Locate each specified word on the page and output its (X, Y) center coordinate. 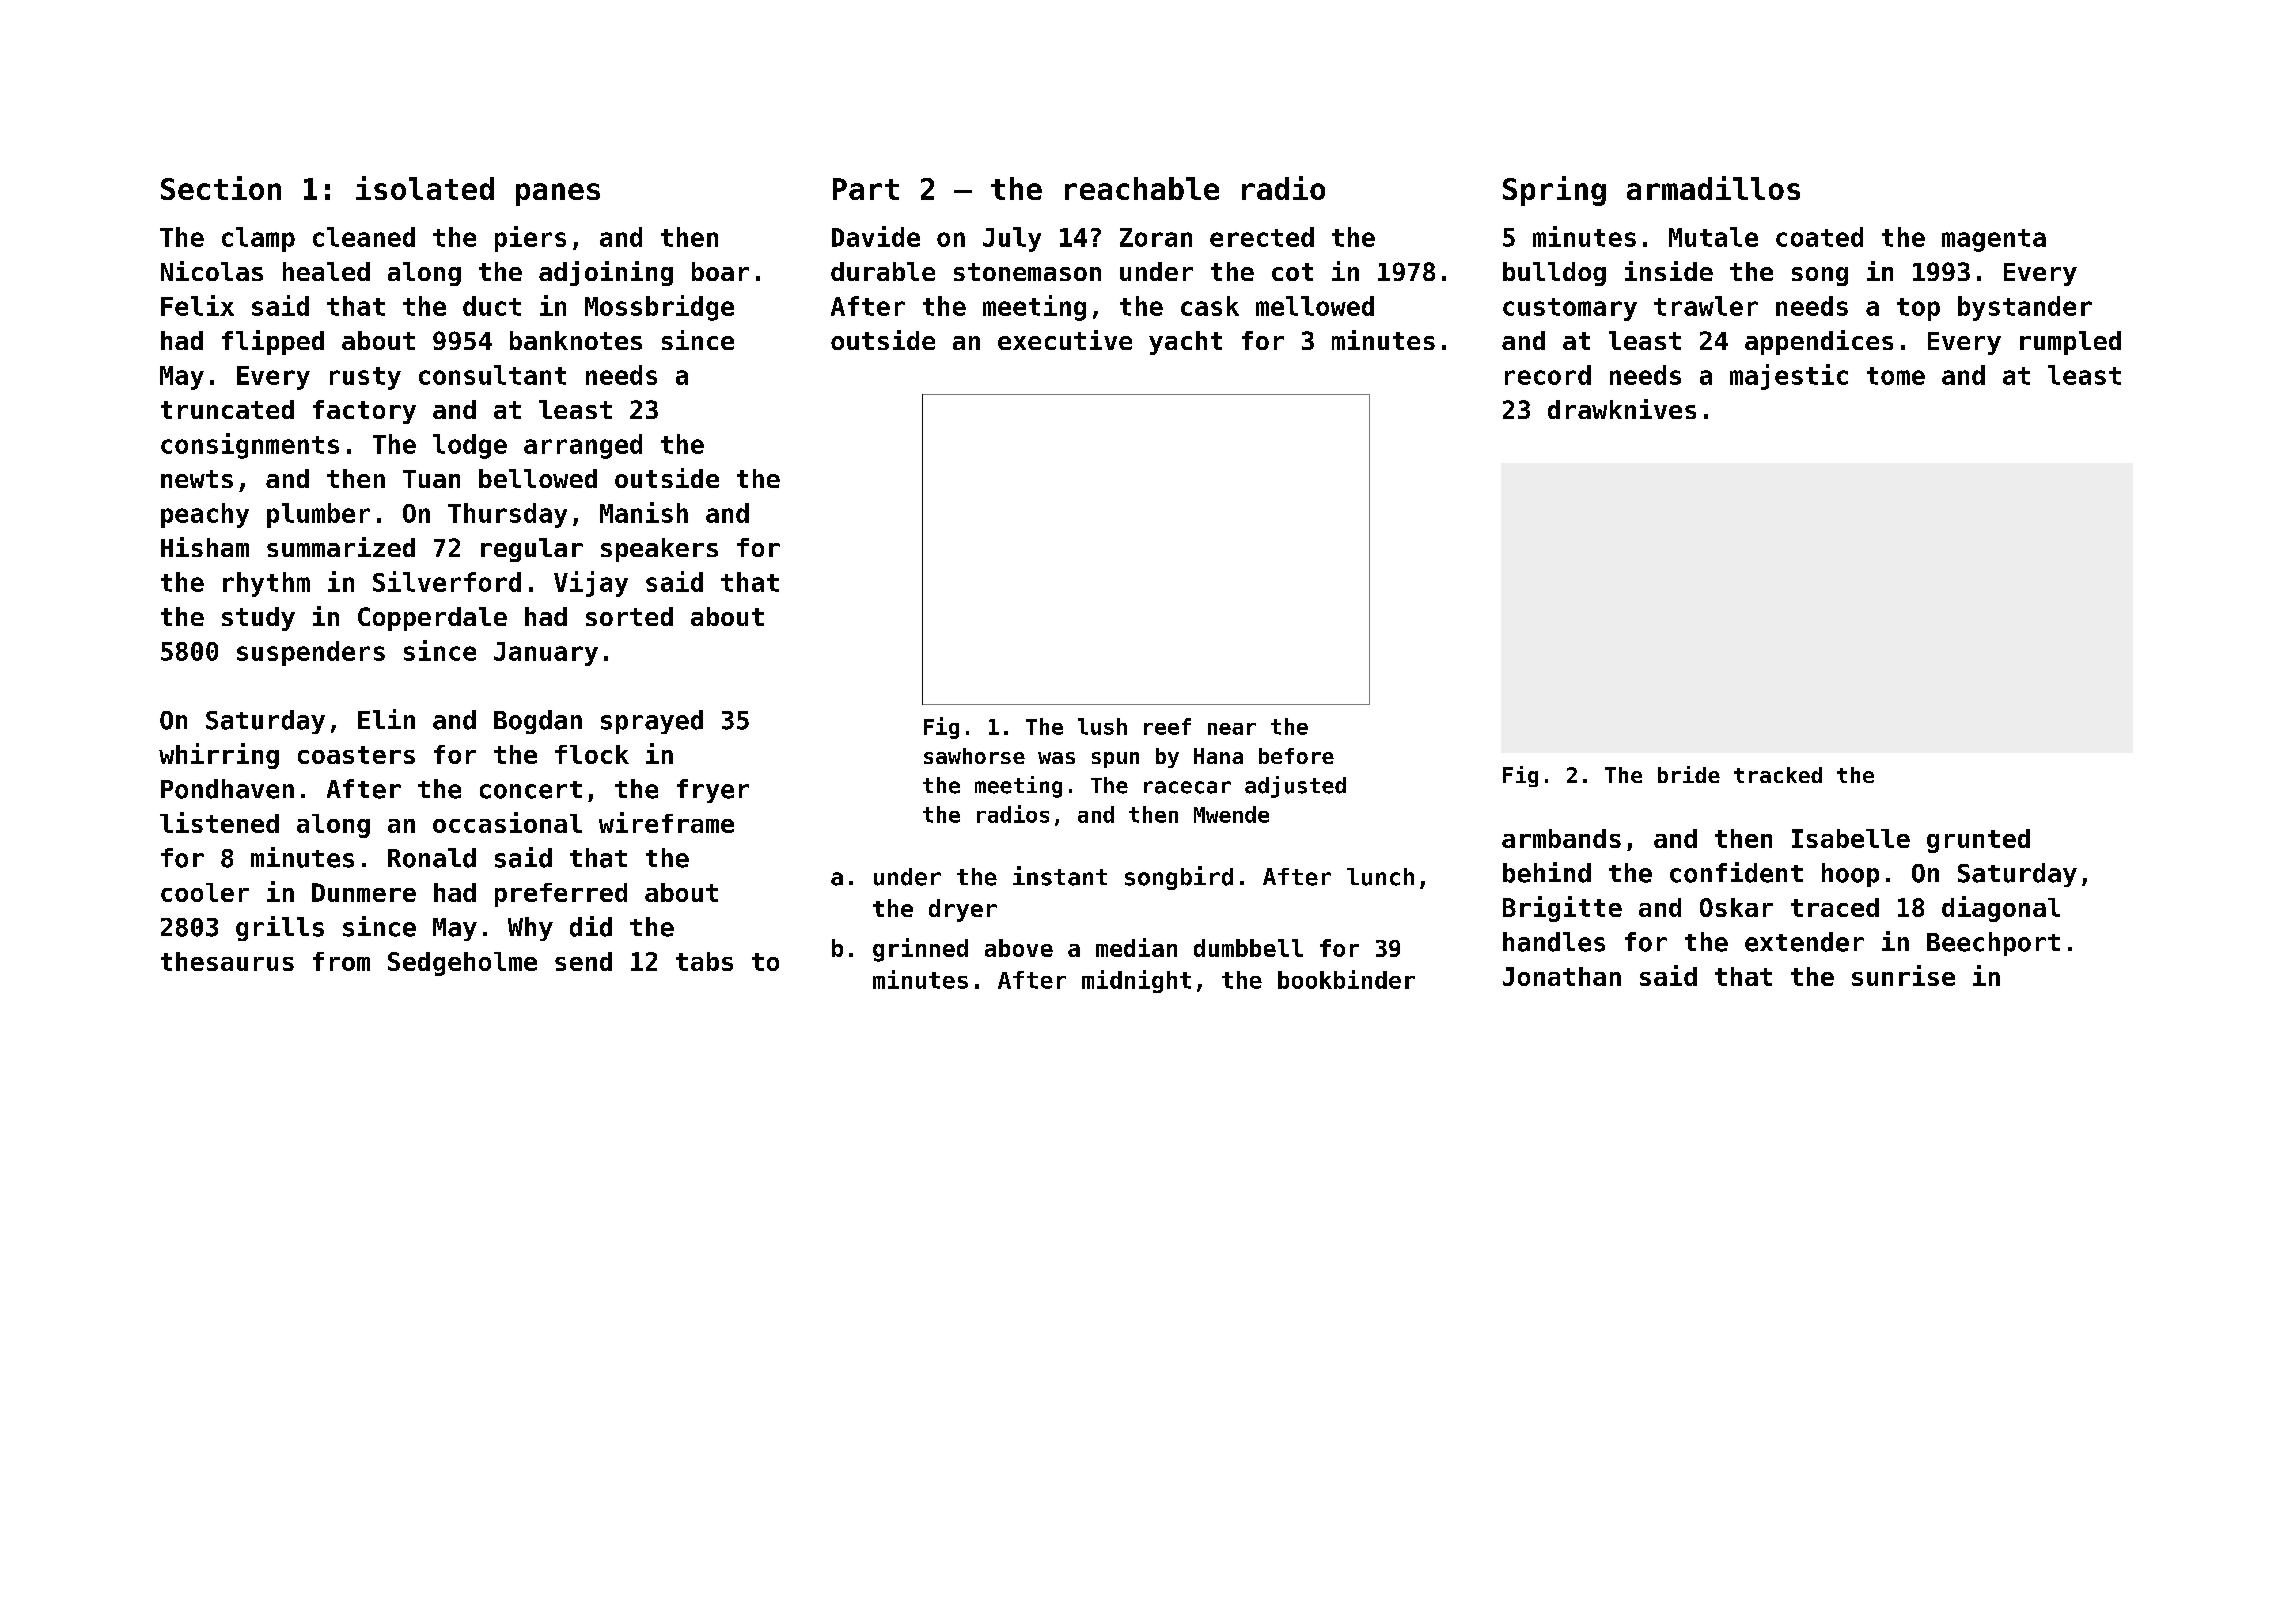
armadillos (1713, 188)
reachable (1142, 188)
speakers (659, 550)
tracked (1778, 775)
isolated (425, 188)
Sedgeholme (462, 964)
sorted (629, 616)
